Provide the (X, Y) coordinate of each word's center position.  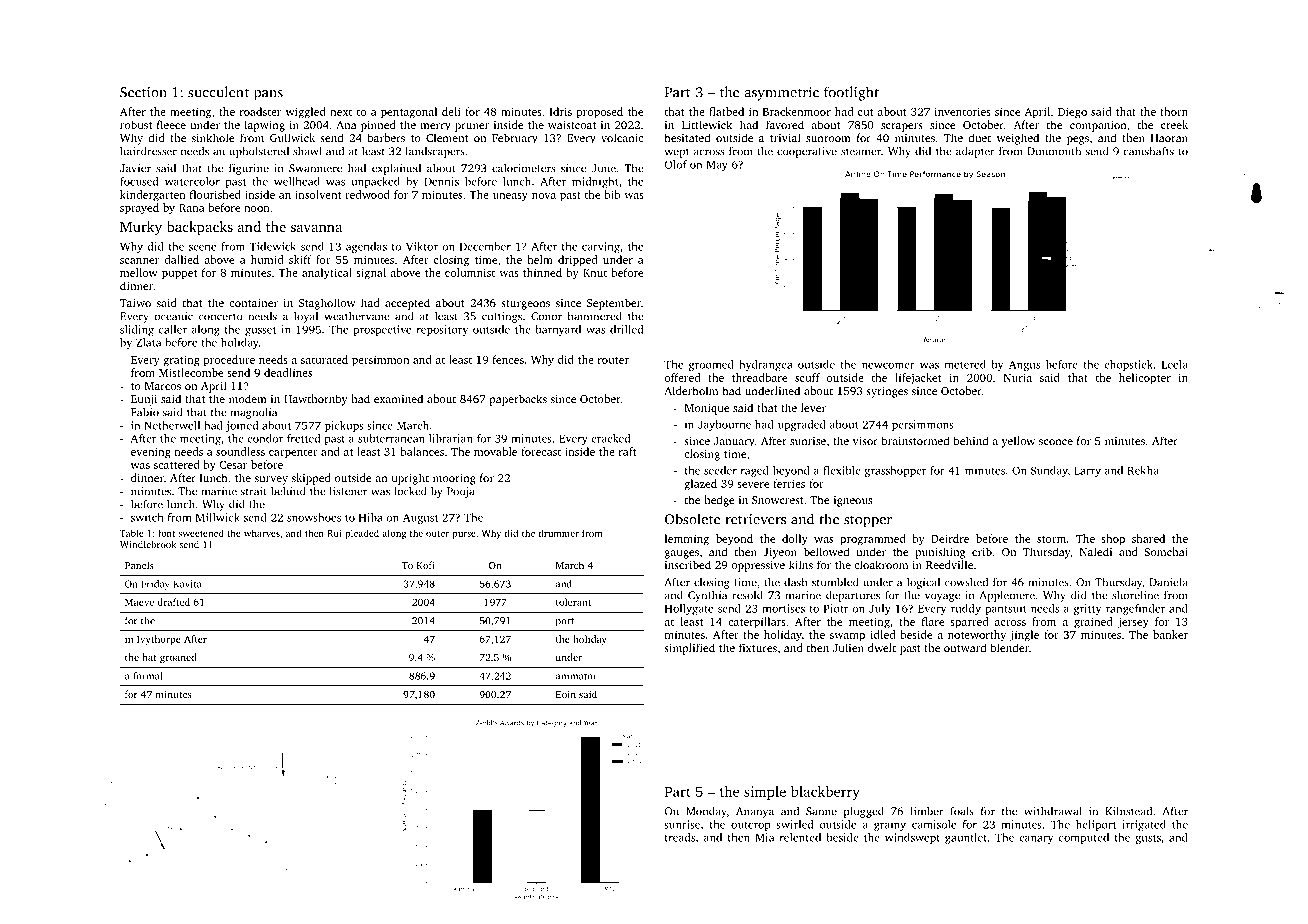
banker (1170, 634)
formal (148, 676)
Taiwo (135, 303)
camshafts (1148, 151)
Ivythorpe (159, 640)
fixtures (758, 647)
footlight (851, 93)
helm (540, 259)
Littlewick (707, 124)
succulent (218, 92)
